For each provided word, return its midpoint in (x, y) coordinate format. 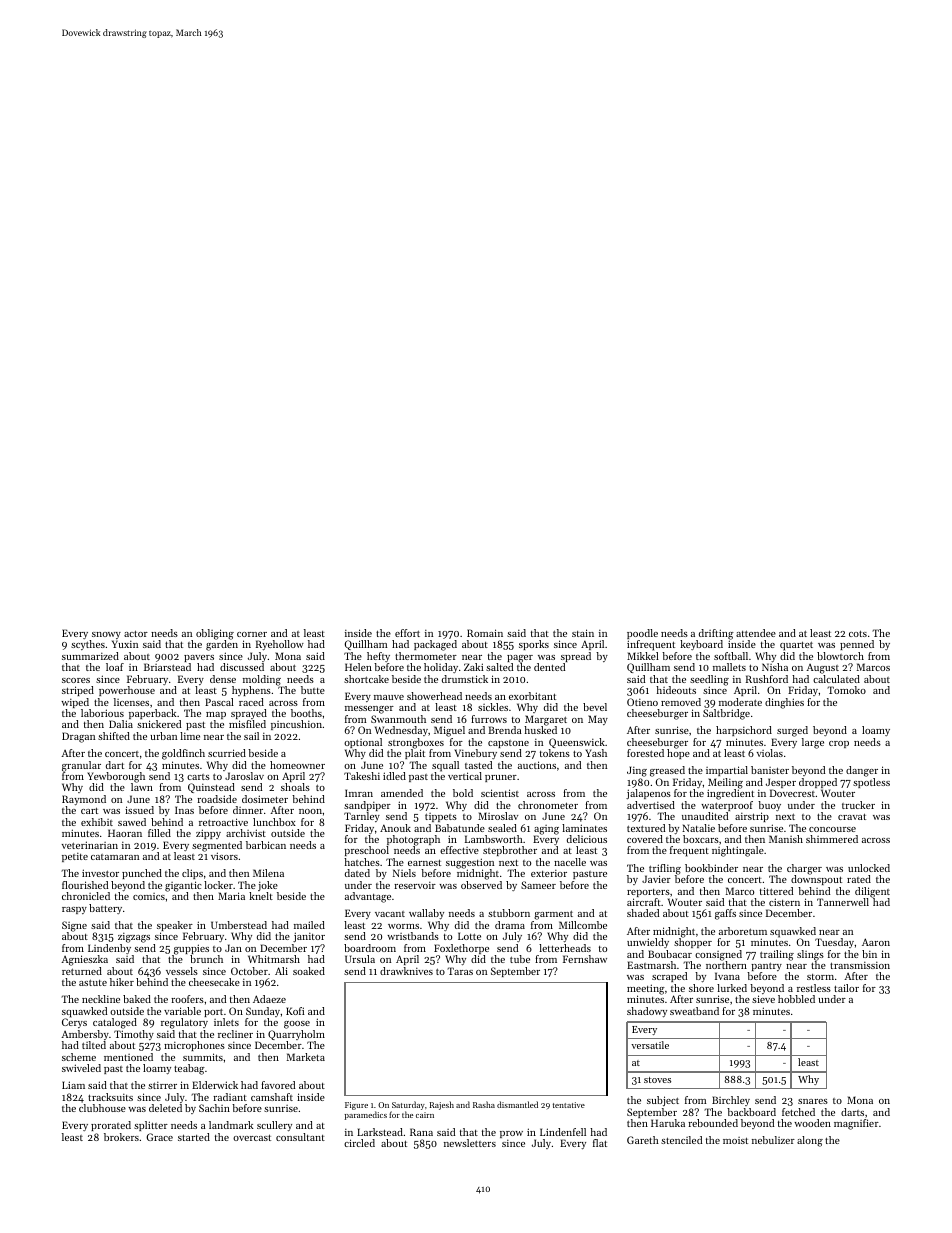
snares (813, 1101)
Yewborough (116, 777)
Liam (73, 1085)
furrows (489, 719)
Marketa (306, 1057)
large (813, 743)
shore (701, 988)
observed (481, 885)
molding (262, 680)
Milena (268, 873)
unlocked (869, 868)
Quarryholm (296, 1035)
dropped (818, 783)
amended (402, 793)
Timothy (134, 1035)
